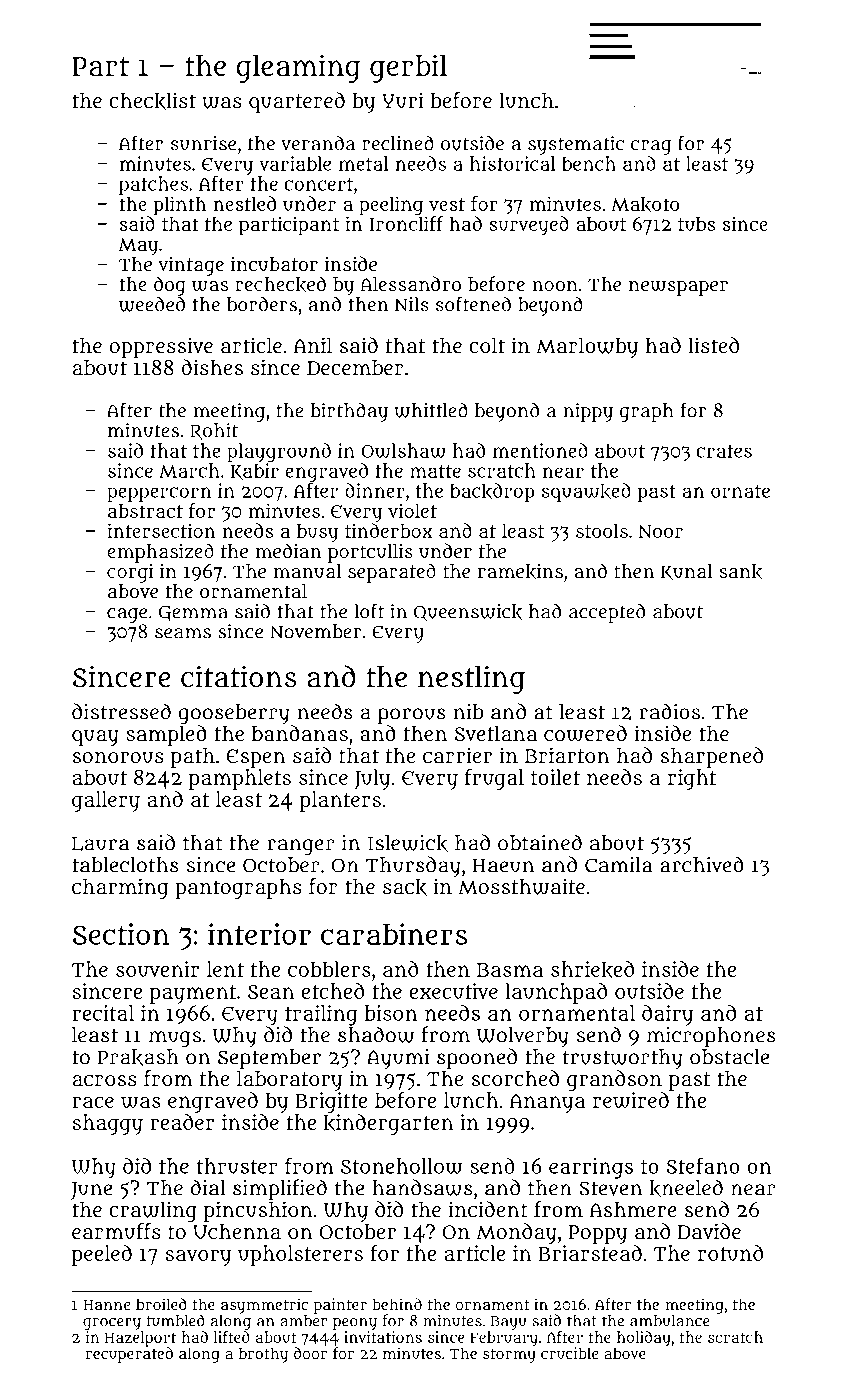 The image size is (849, 1400). I want to click on rewired, so click(631, 1100).
